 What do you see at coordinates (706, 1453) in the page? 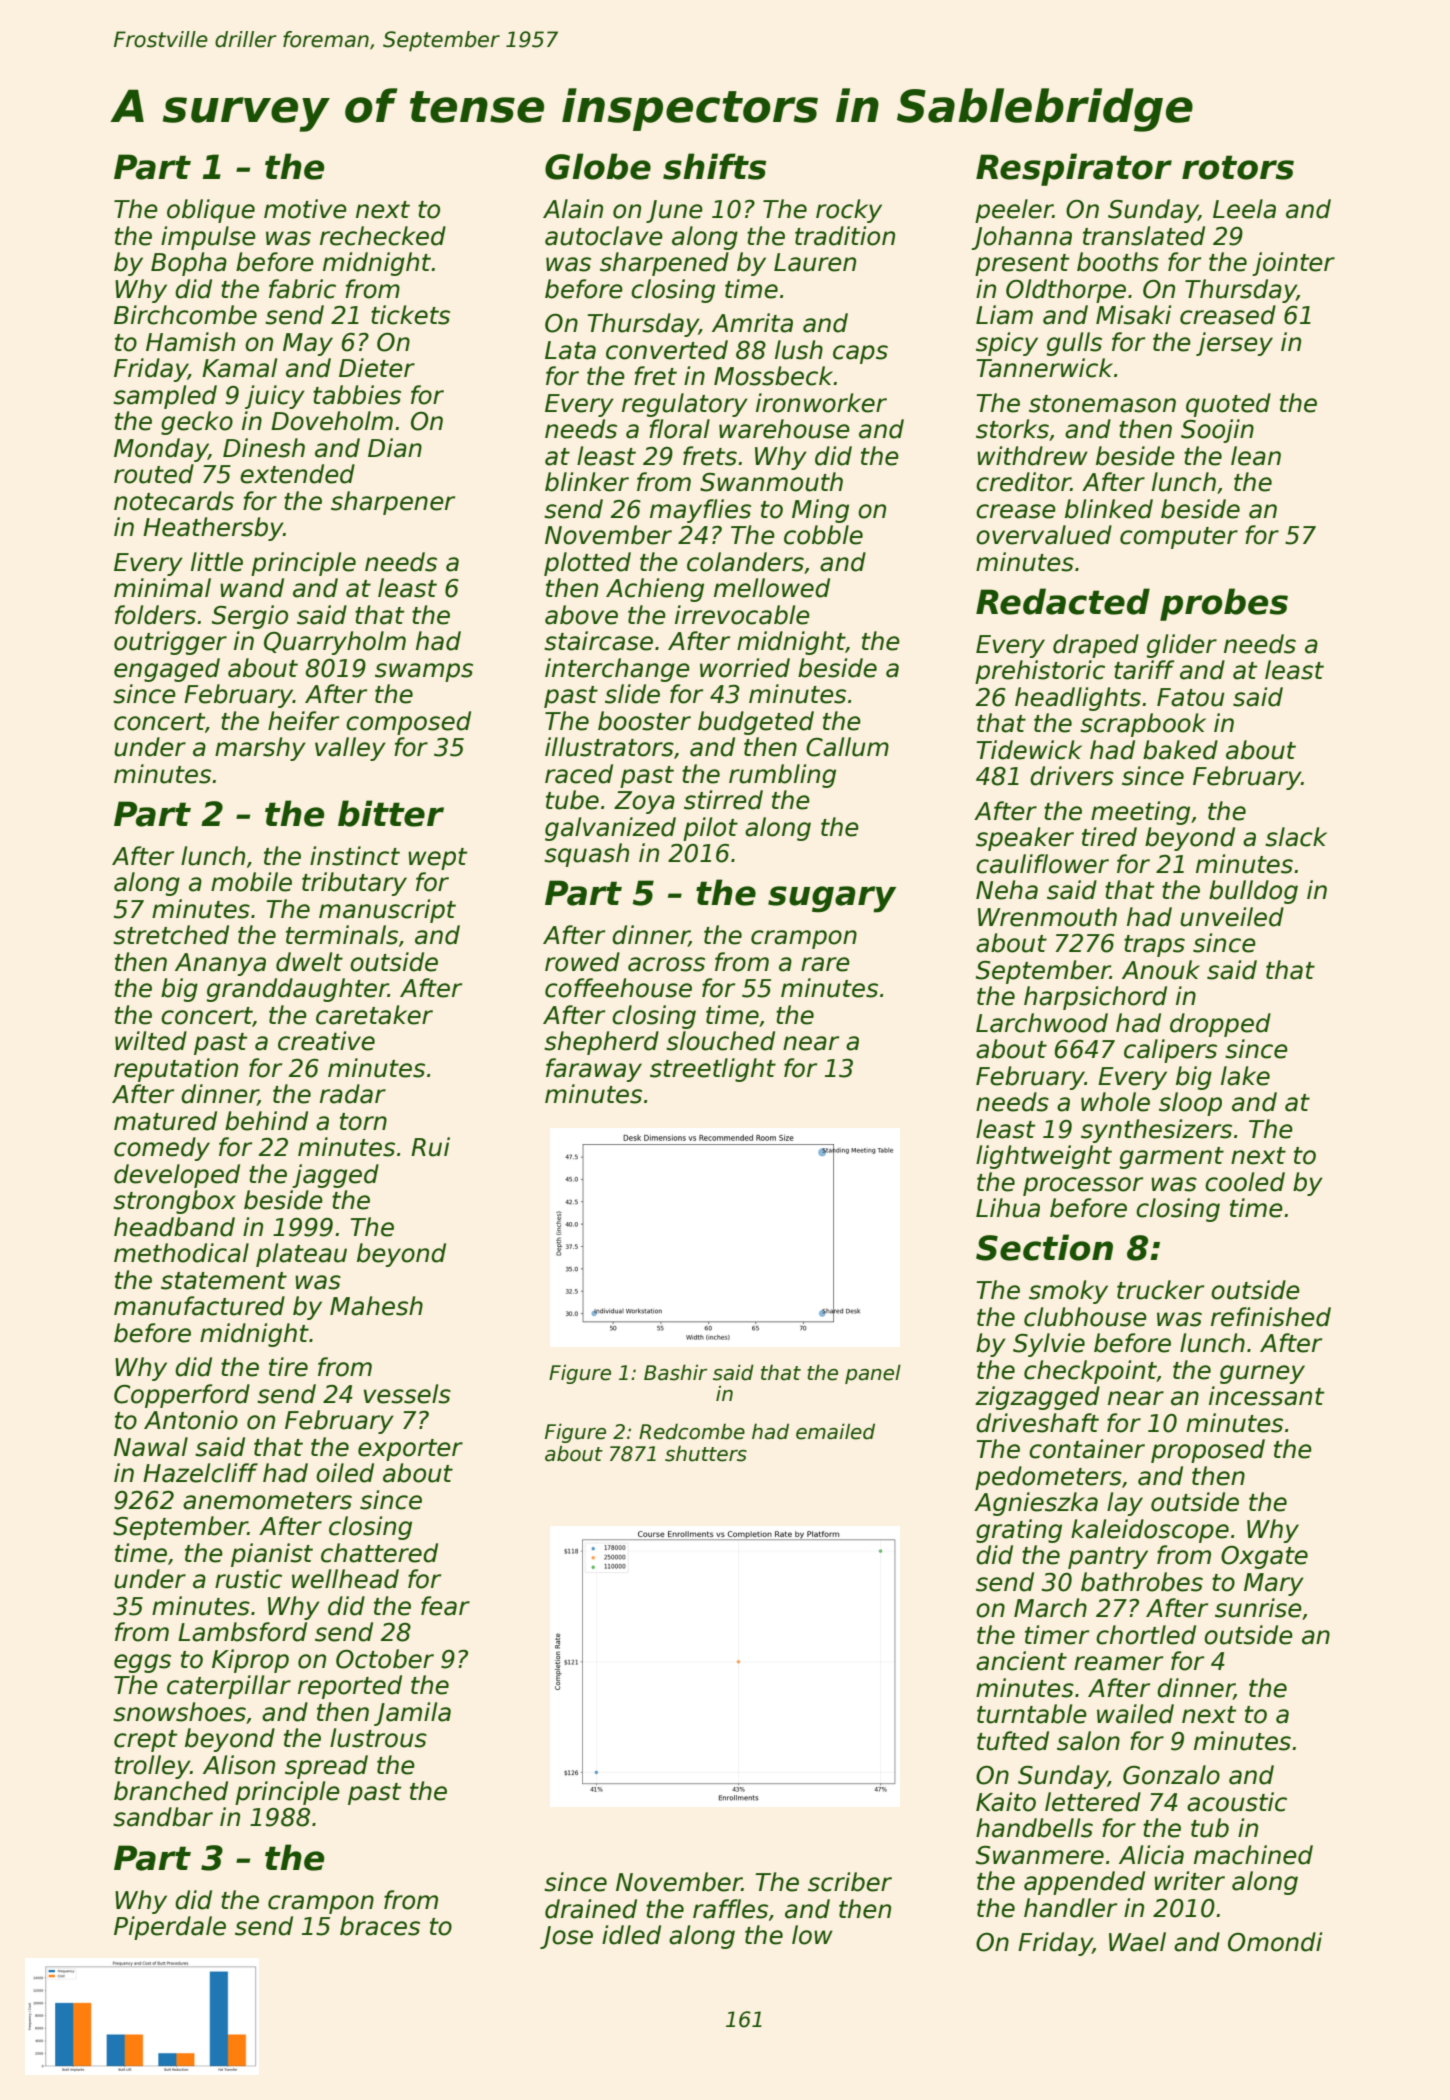
I see `shutters` at bounding box center [706, 1453].
